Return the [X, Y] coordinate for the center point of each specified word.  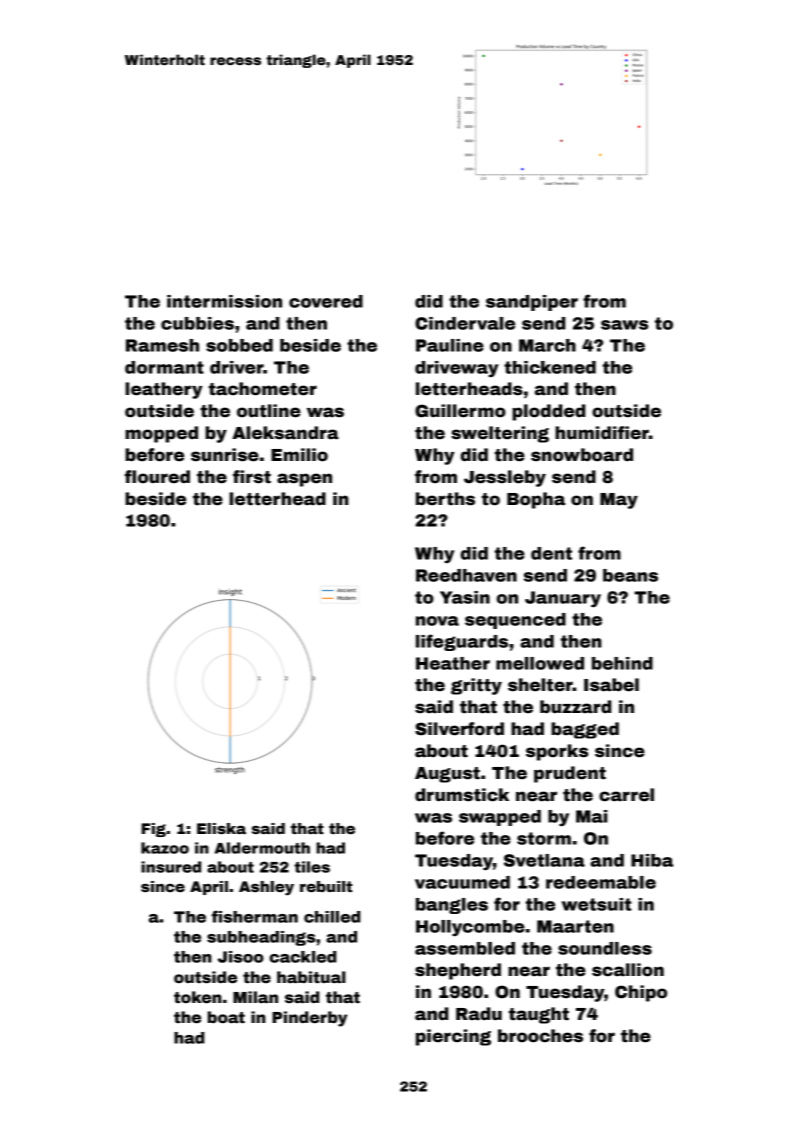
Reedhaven [466, 575]
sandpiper [532, 303]
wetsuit [596, 904]
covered [326, 301]
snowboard [582, 455]
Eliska [221, 828]
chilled [332, 917]
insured [171, 867]
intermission [224, 301]
